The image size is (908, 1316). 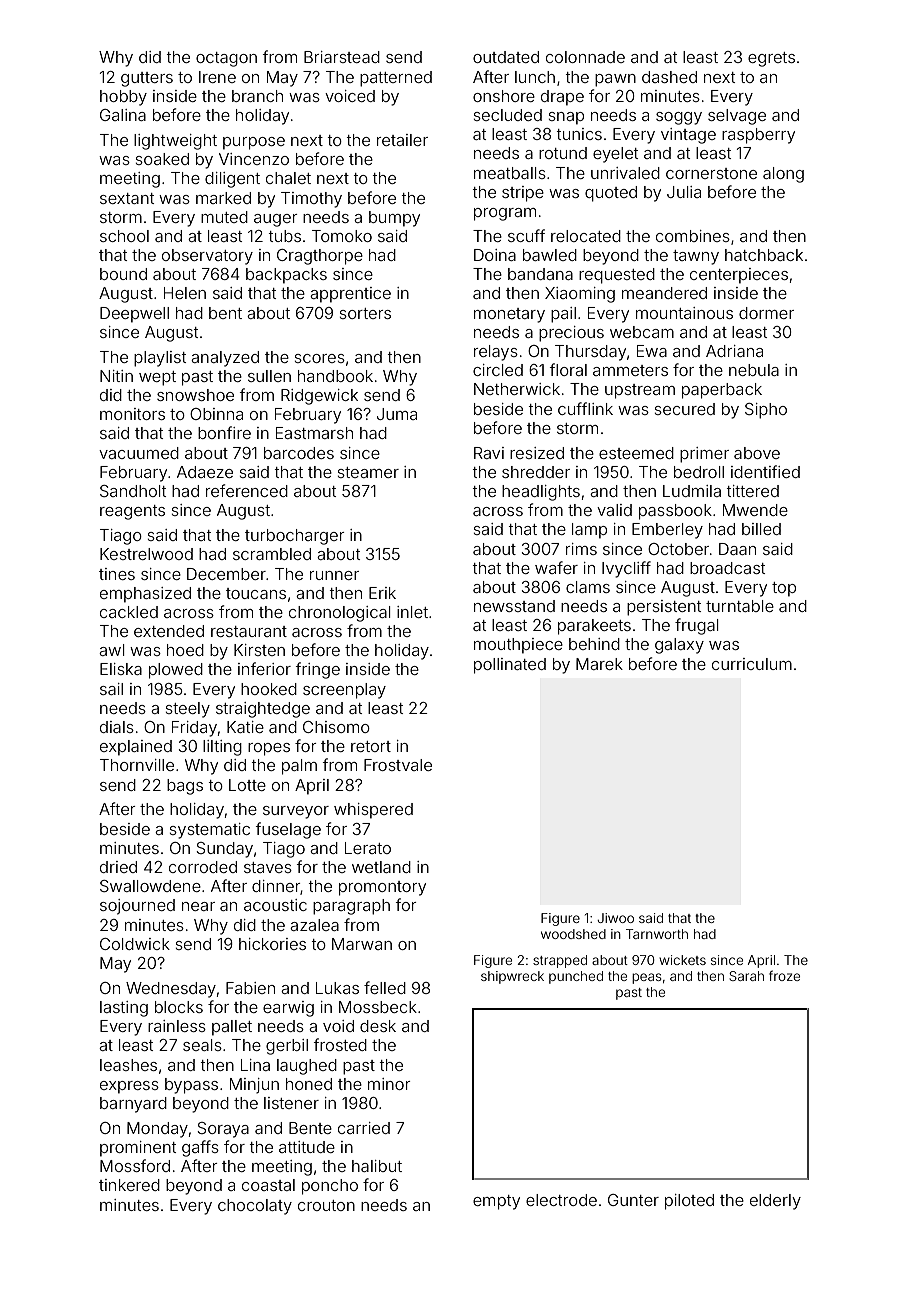 I want to click on empty, so click(x=496, y=1202).
